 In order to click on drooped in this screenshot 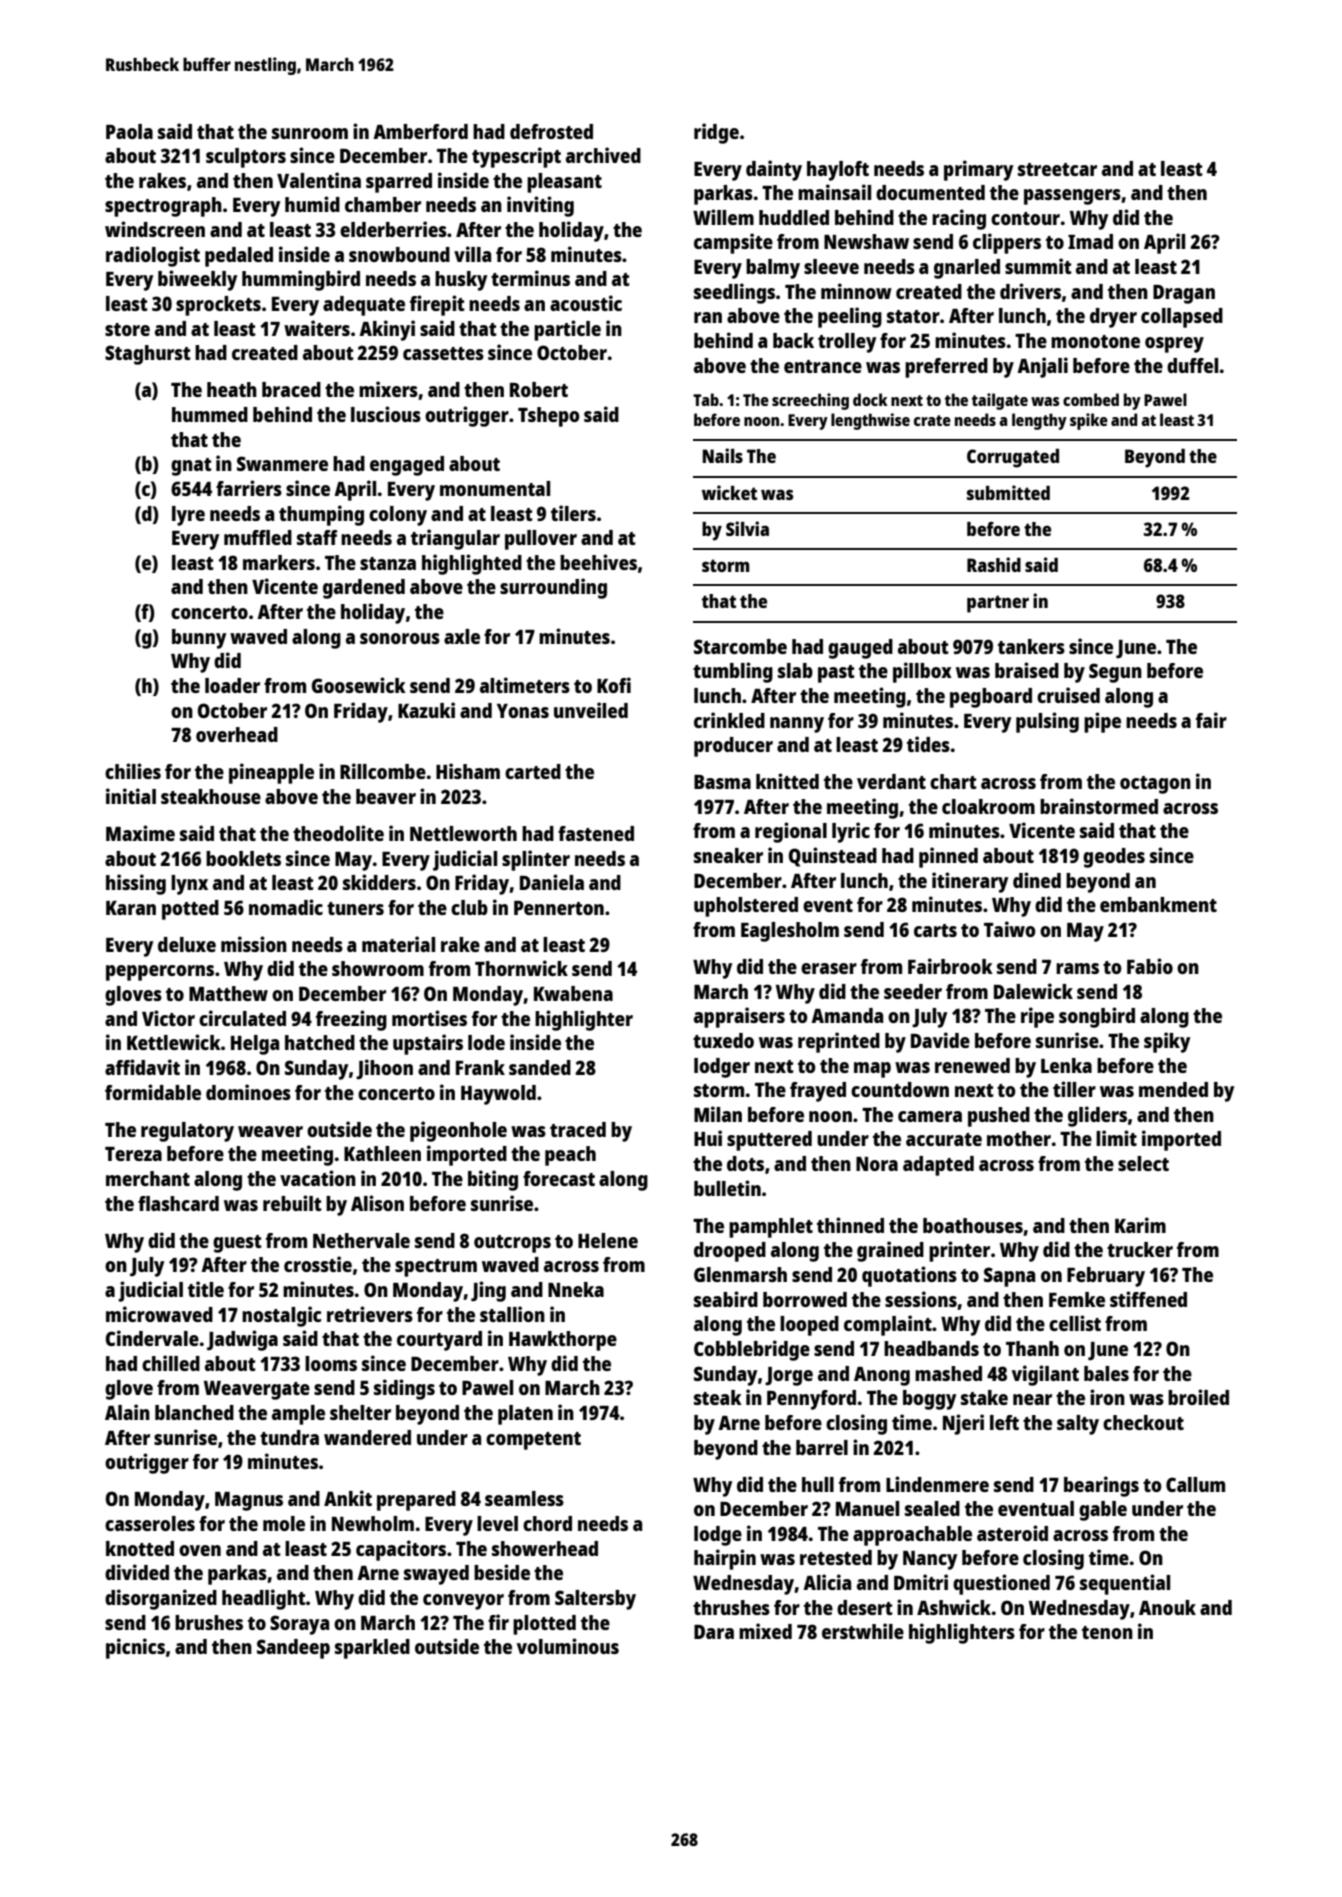, I will do `click(730, 1252)`.
